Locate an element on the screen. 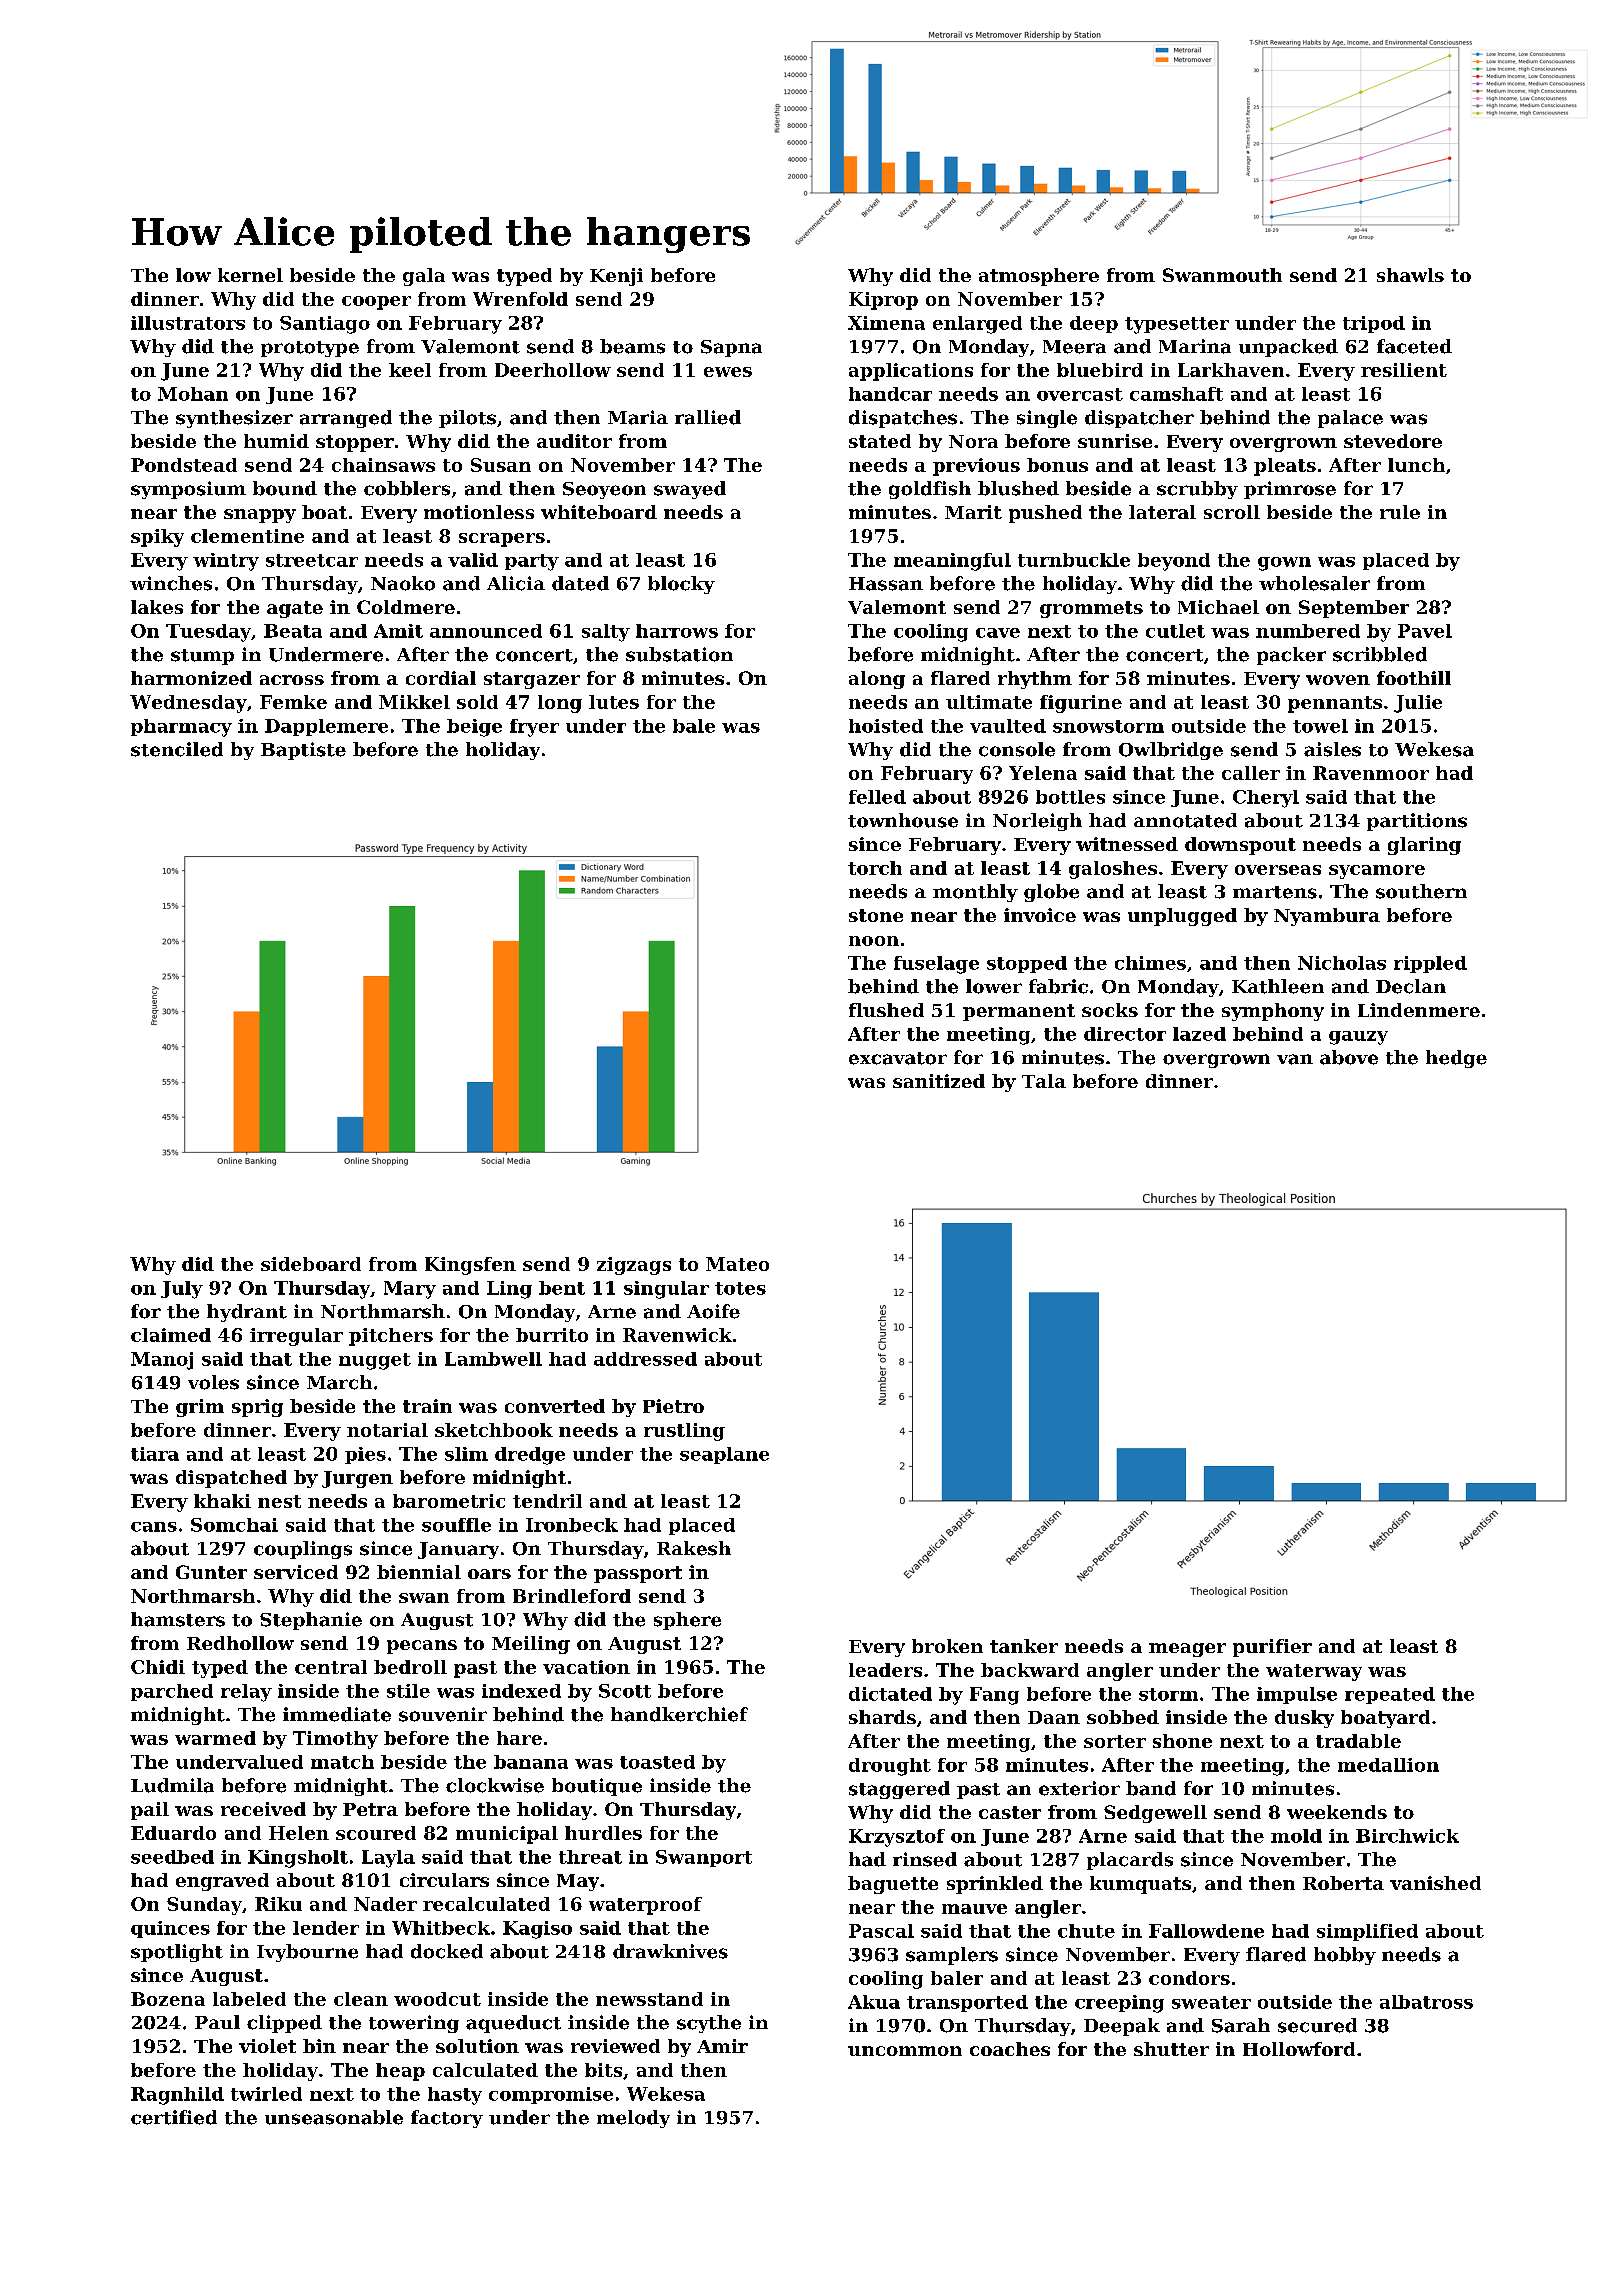 Image resolution: width=1620 pixels, height=2292 pixels. bedroll is located at coordinates (410, 1667).
